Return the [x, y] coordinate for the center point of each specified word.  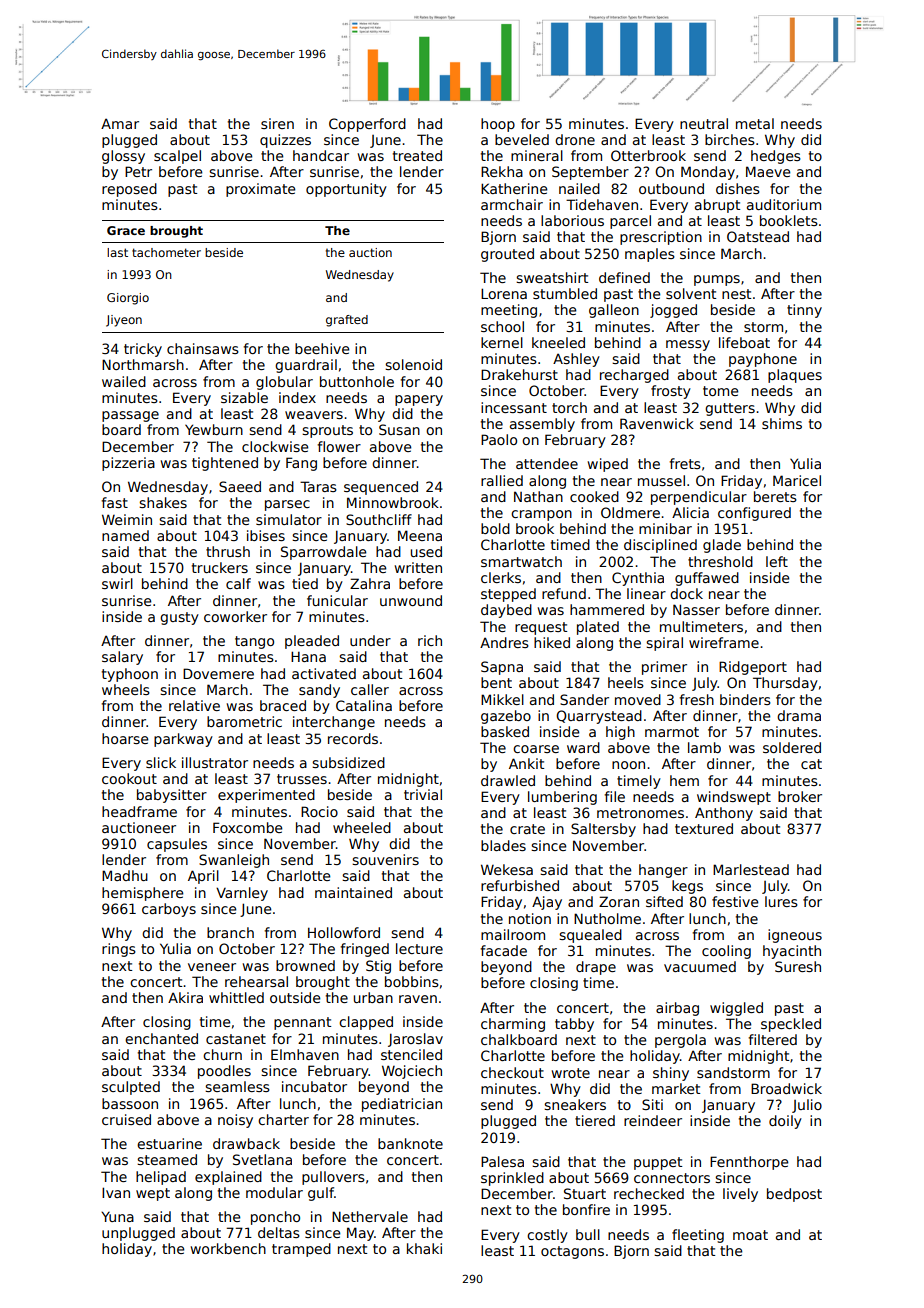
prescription [661, 238]
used [426, 551]
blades [503, 845]
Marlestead [751, 869]
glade [722, 546]
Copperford [367, 125]
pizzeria [128, 464]
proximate [260, 190]
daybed [506, 611]
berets [775, 496]
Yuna [117, 1217]
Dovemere [218, 673]
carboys [169, 910]
